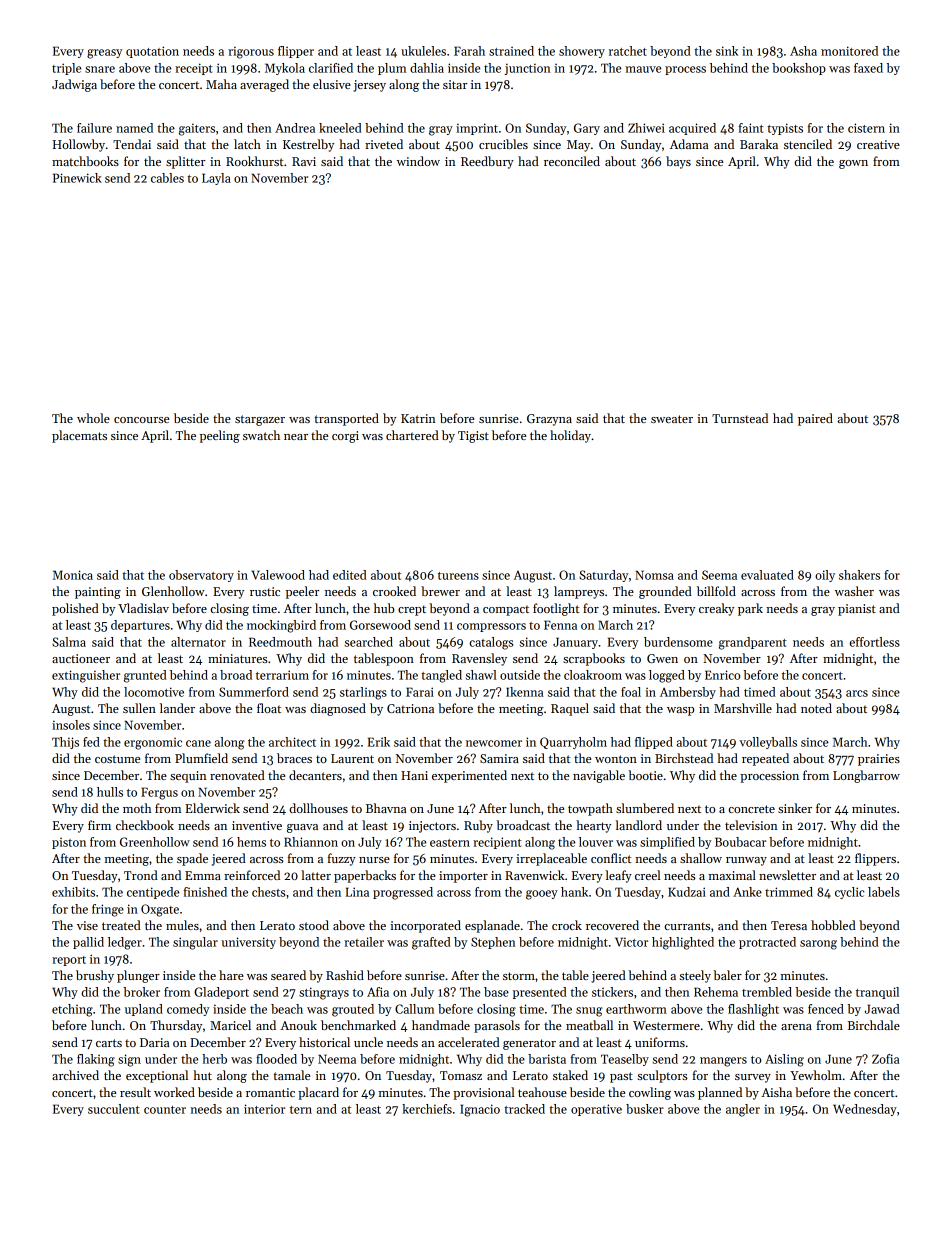  Describe the element at coordinates (345, 975) in the page. I see `Rashid` at that location.
